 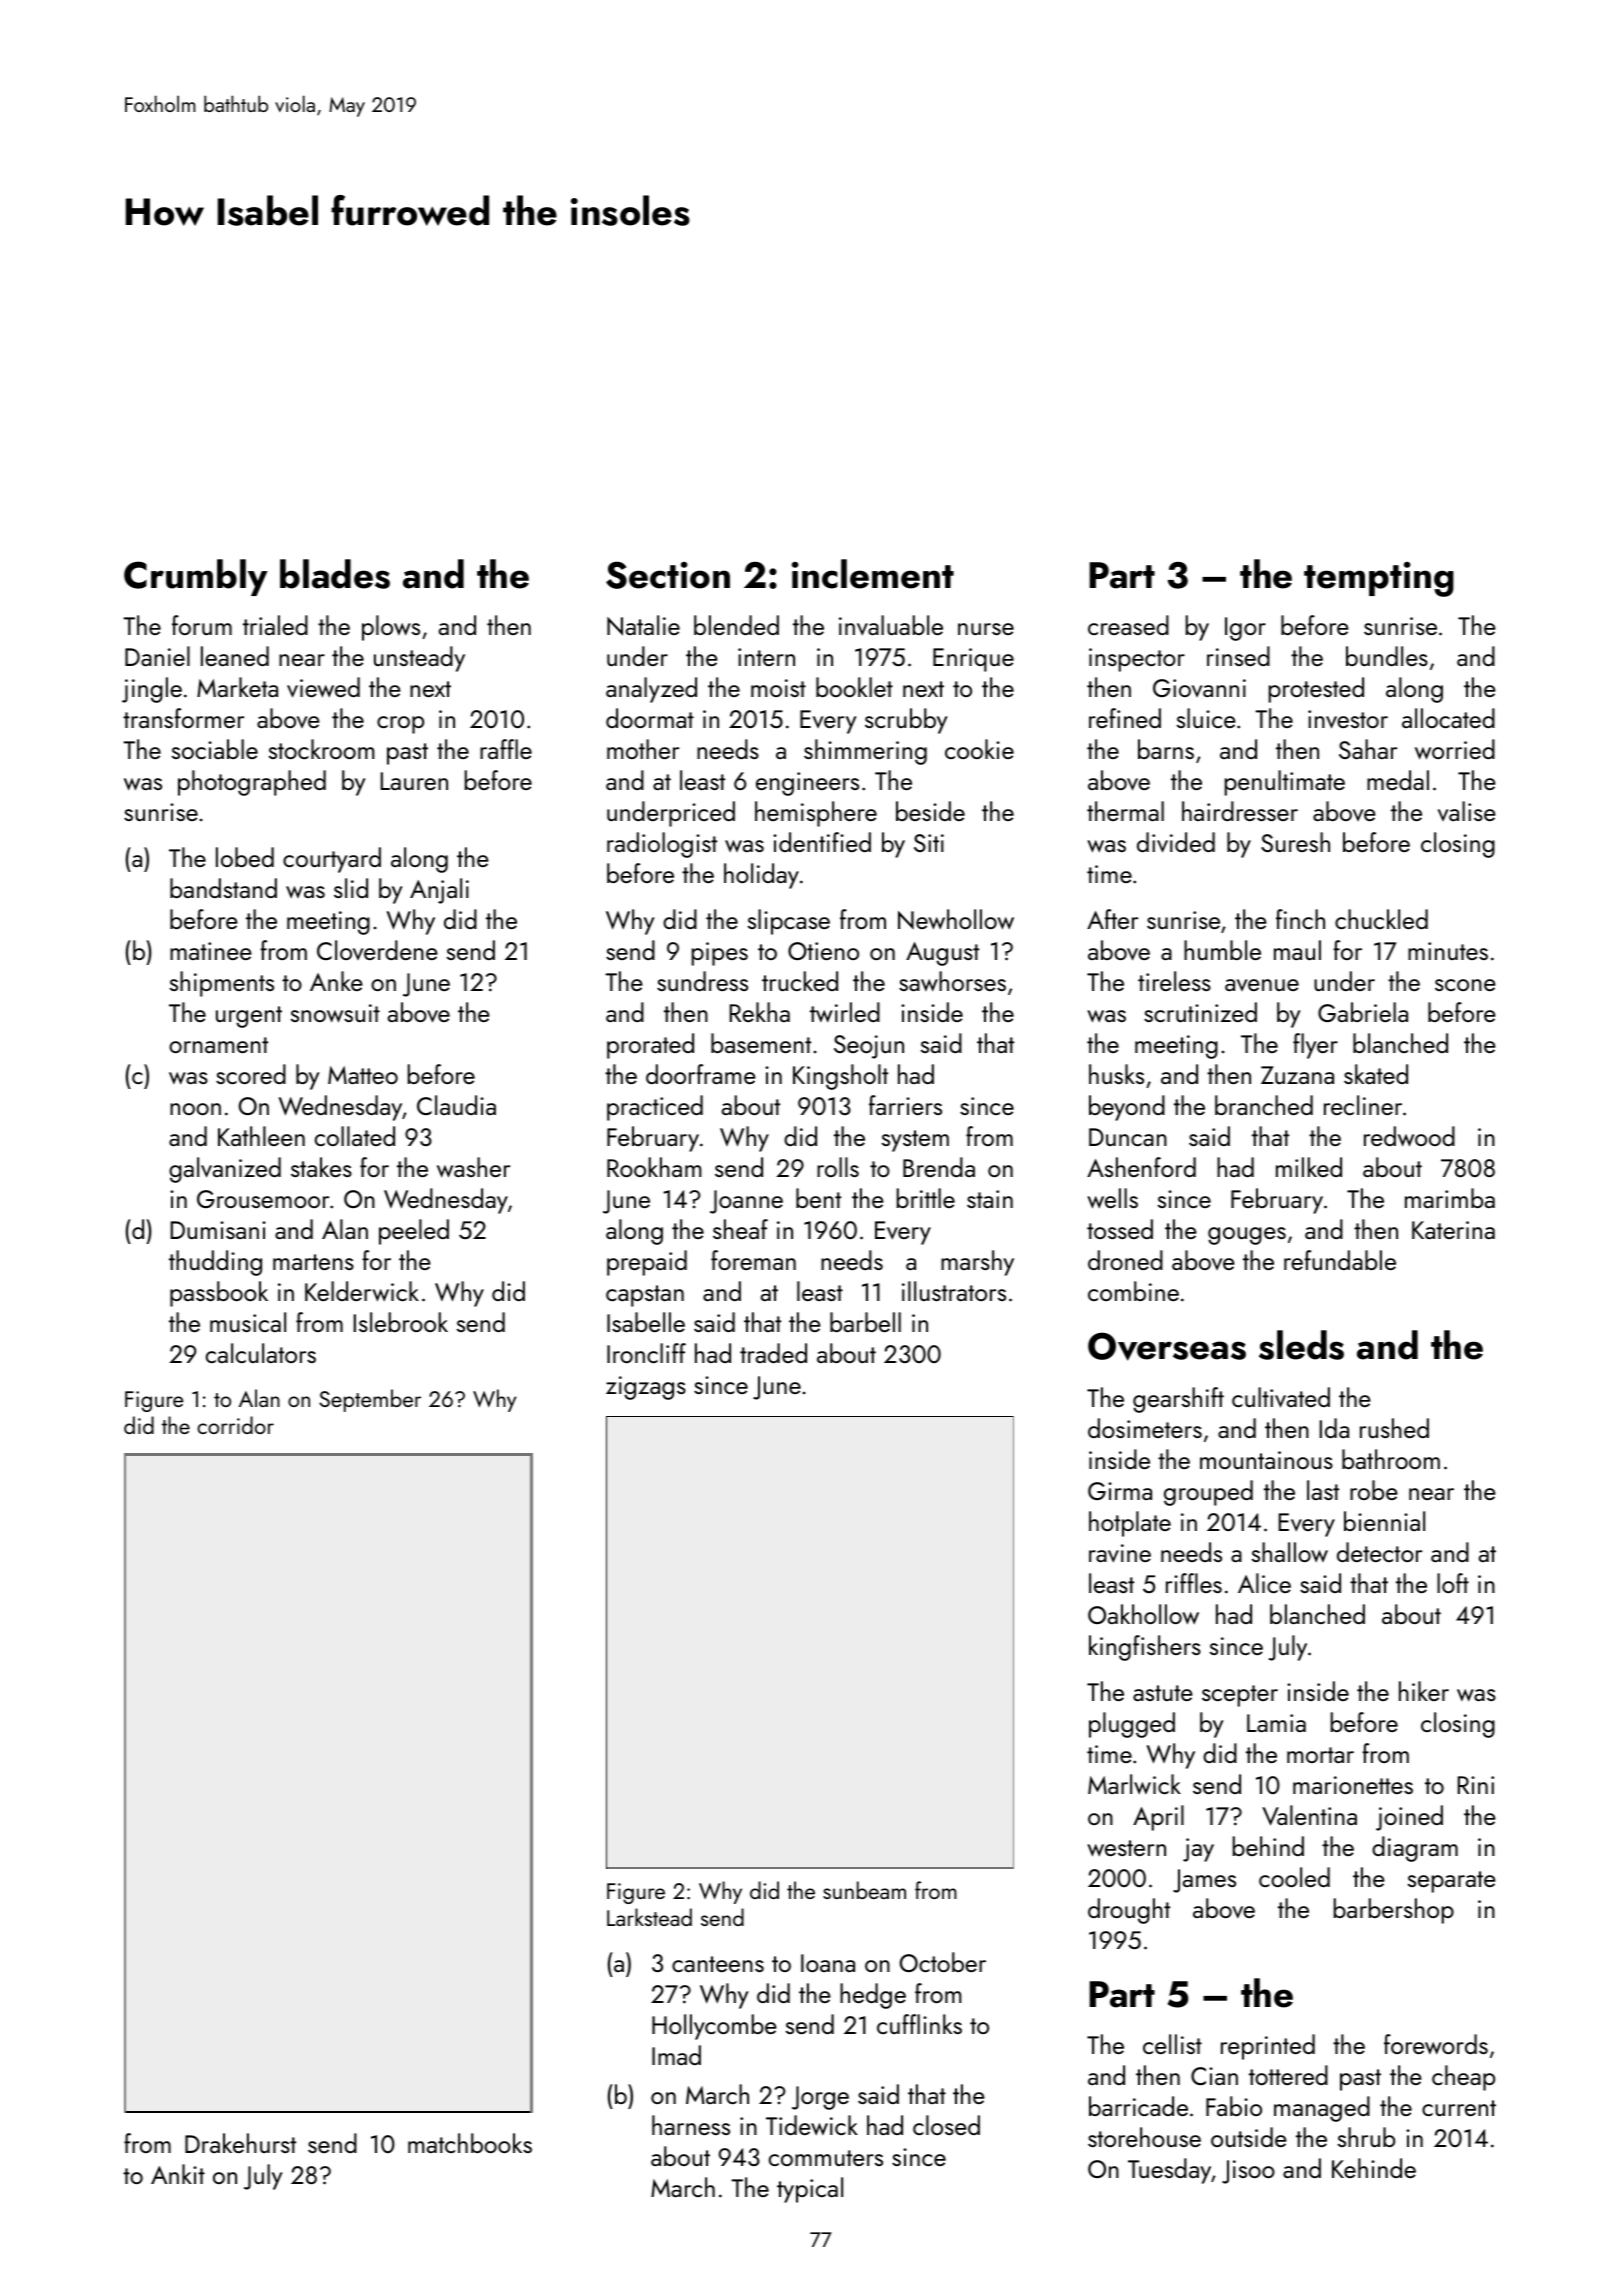 What do you see at coordinates (1264, 1105) in the document?
I see `branched` at bounding box center [1264, 1105].
